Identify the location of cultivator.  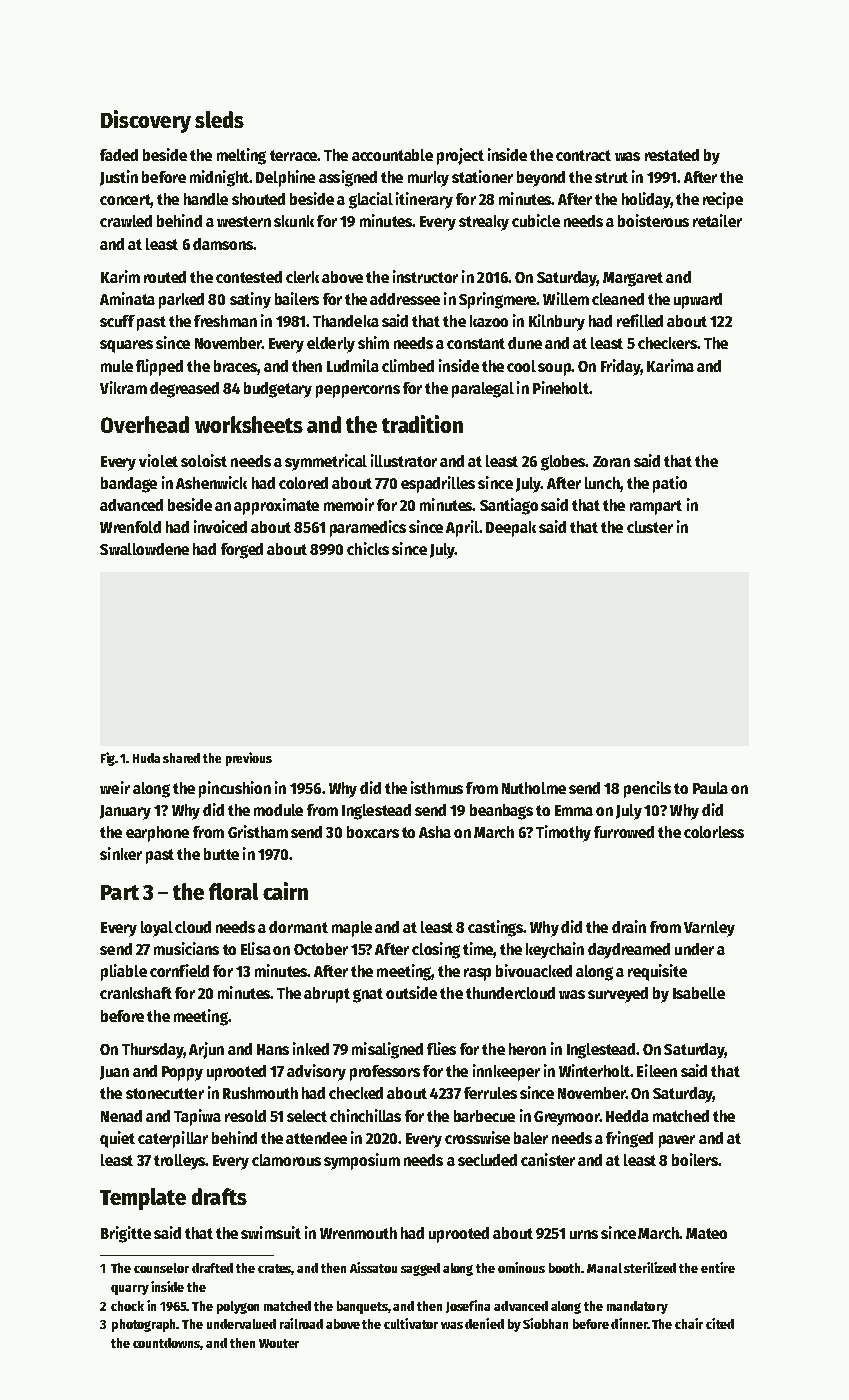
(411, 1323).
